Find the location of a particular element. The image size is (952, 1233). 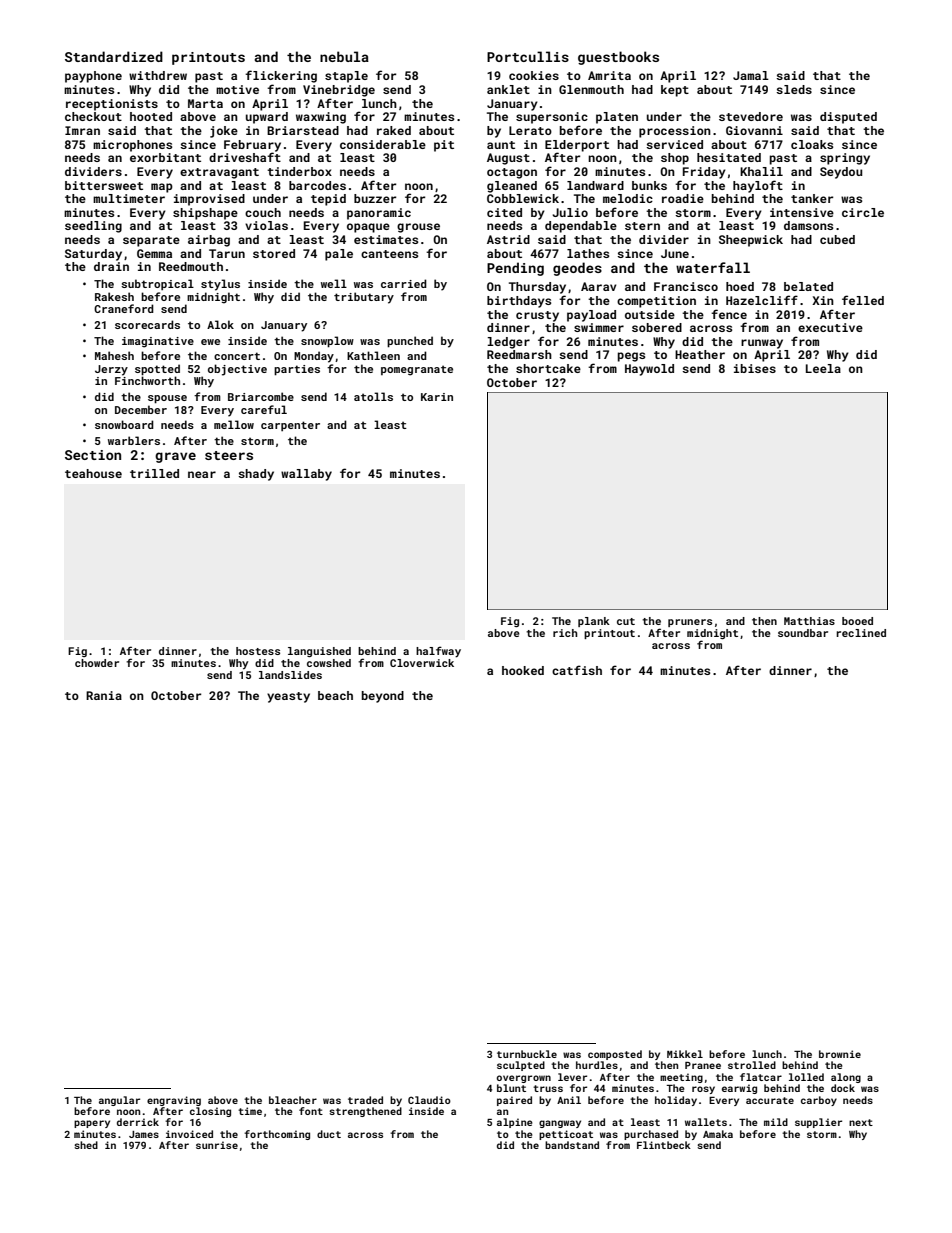

hooked is located at coordinates (523, 670).
